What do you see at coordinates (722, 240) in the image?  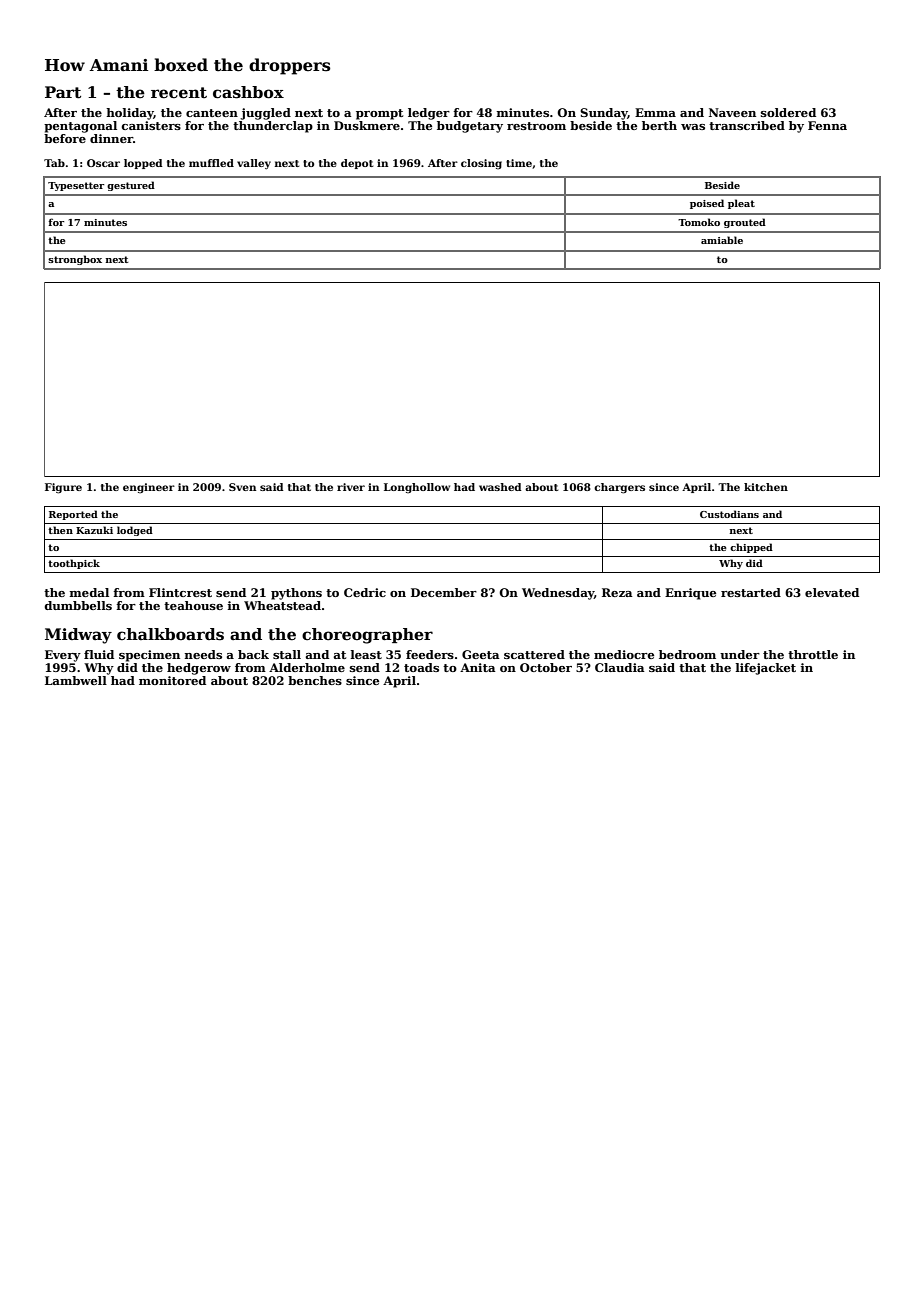 I see `amiable` at bounding box center [722, 240].
